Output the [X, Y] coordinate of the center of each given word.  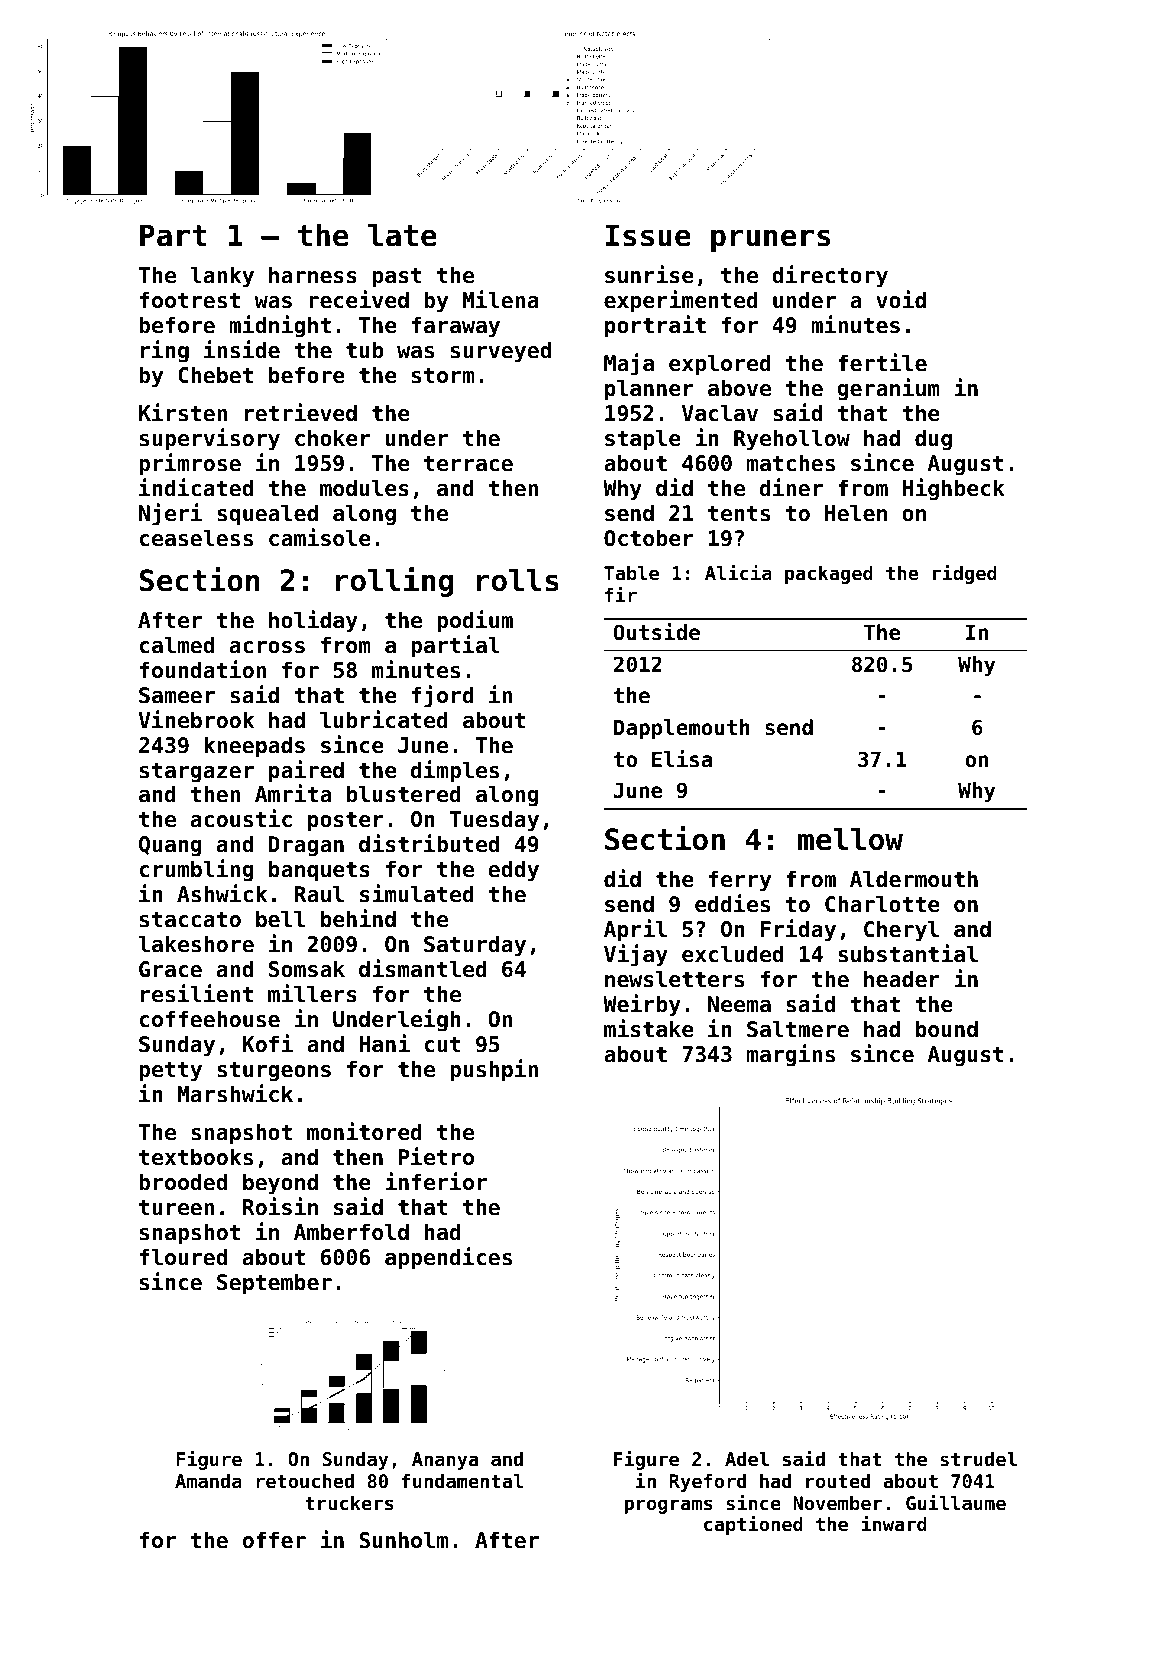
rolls [518, 580]
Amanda [208, 1481]
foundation [203, 669]
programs [668, 1506]
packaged [829, 575]
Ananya [445, 1461]
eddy [513, 871]
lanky [222, 277]
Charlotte [882, 904]
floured [183, 1257]
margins [791, 1055]
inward [894, 1523]
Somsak [307, 969]
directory [830, 276]
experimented [681, 301]
